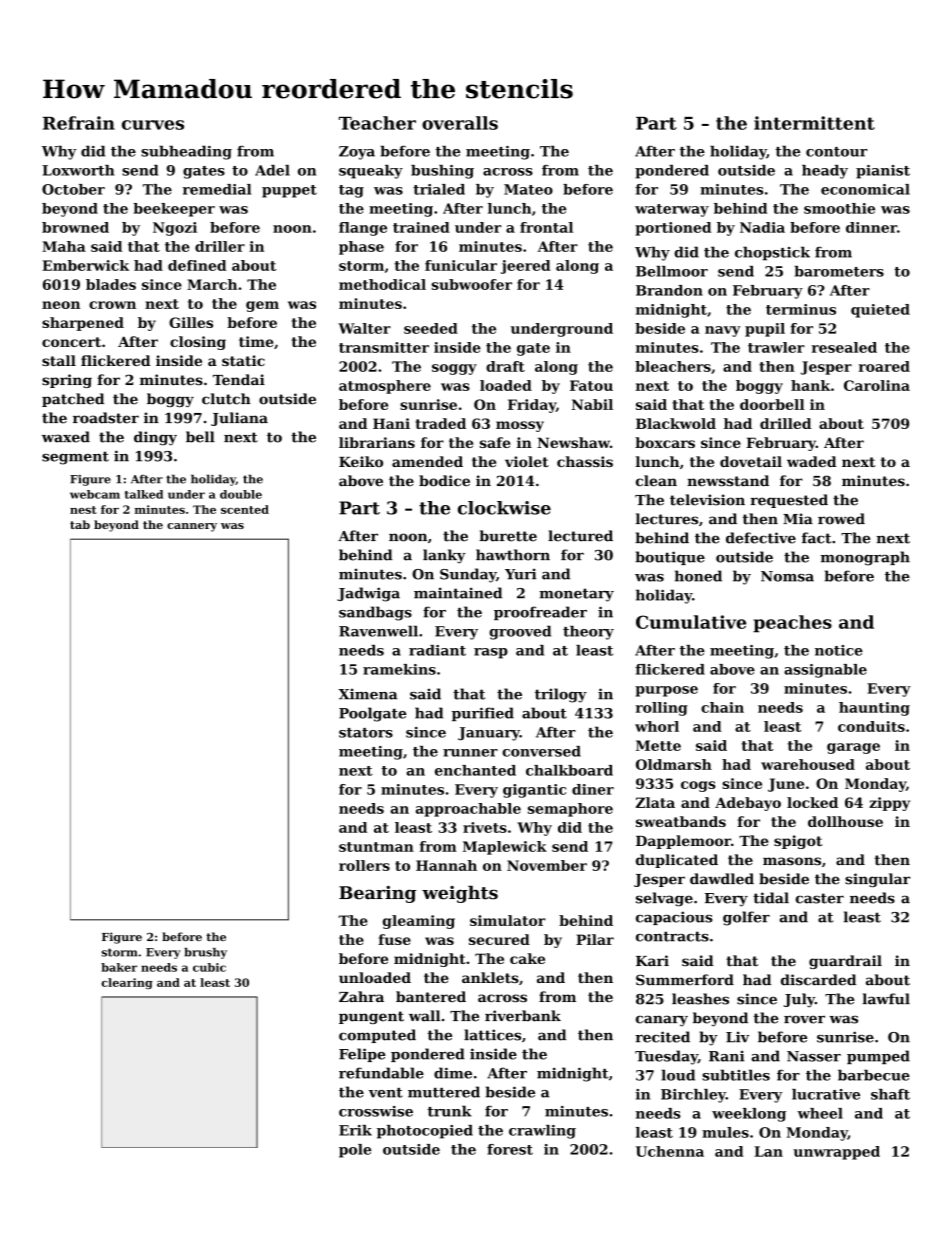 This page has height=1233, width=952. Describe the element at coordinates (262, 306) in the page. I see `gem` at that location.
